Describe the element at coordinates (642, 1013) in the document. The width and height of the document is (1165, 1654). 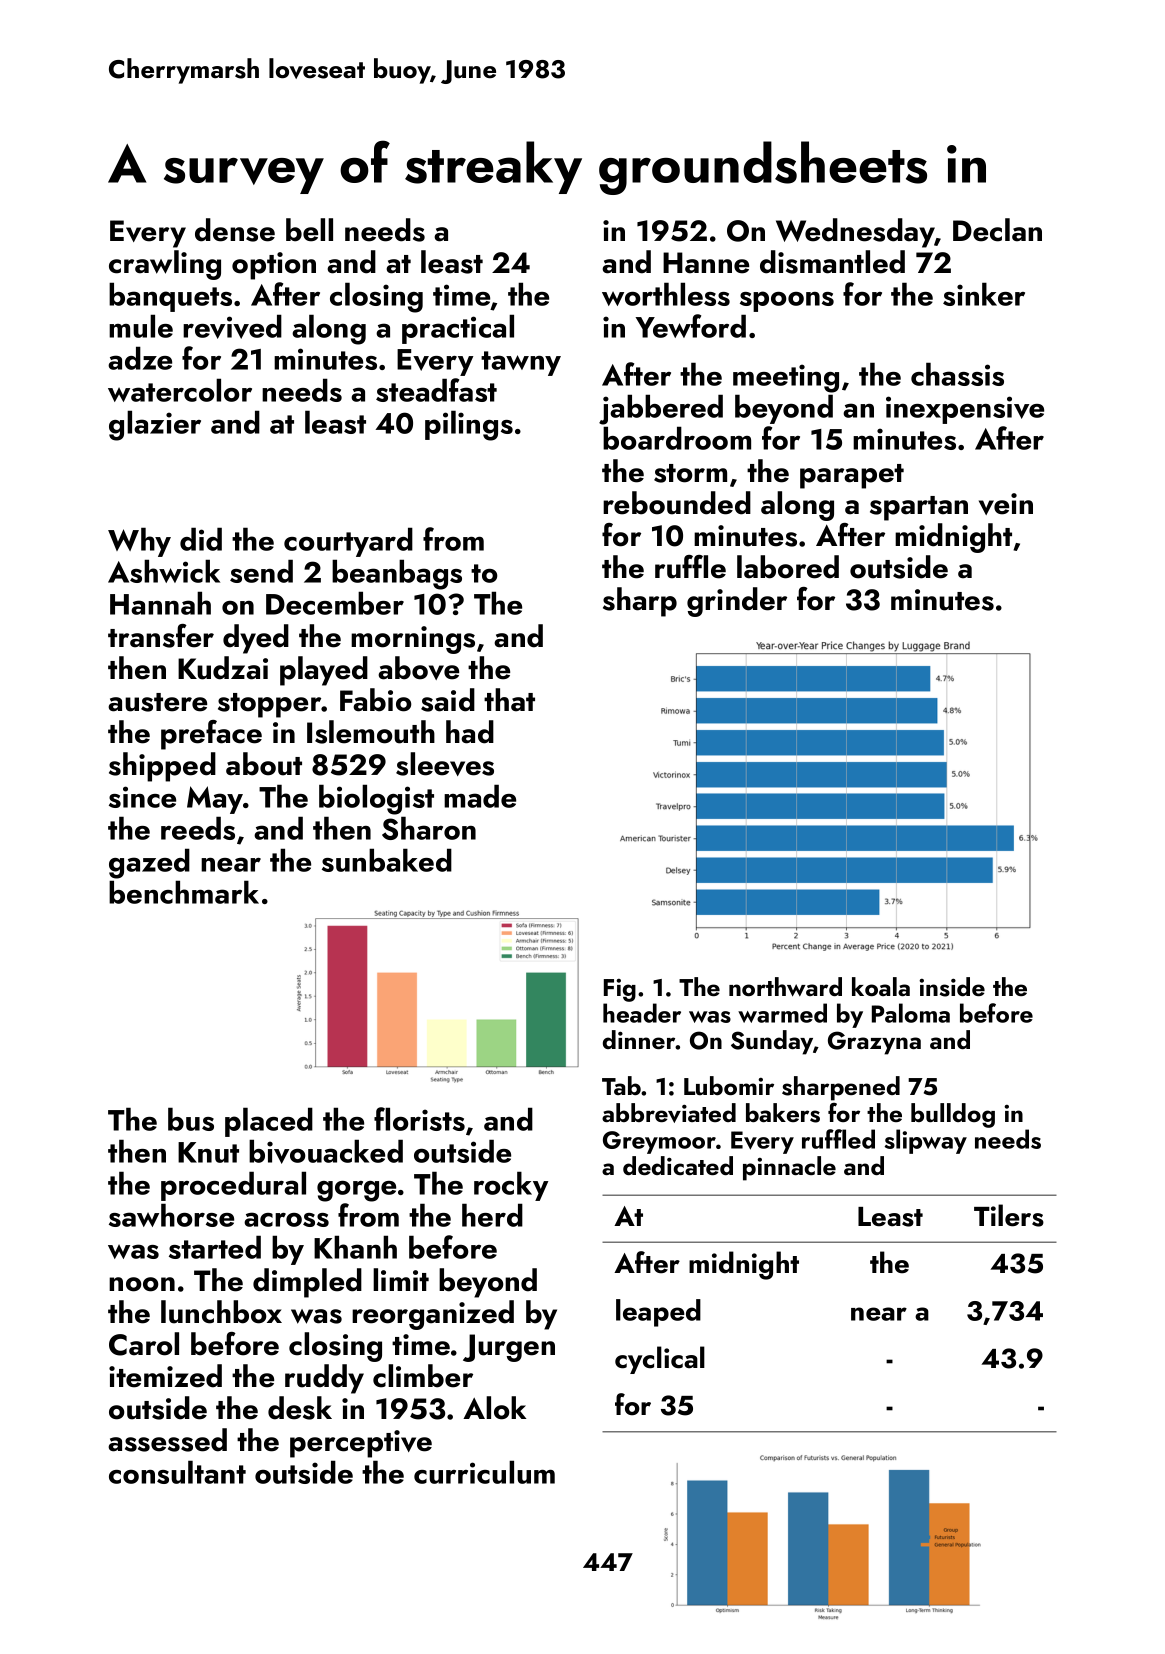
I see `header` at that location.
